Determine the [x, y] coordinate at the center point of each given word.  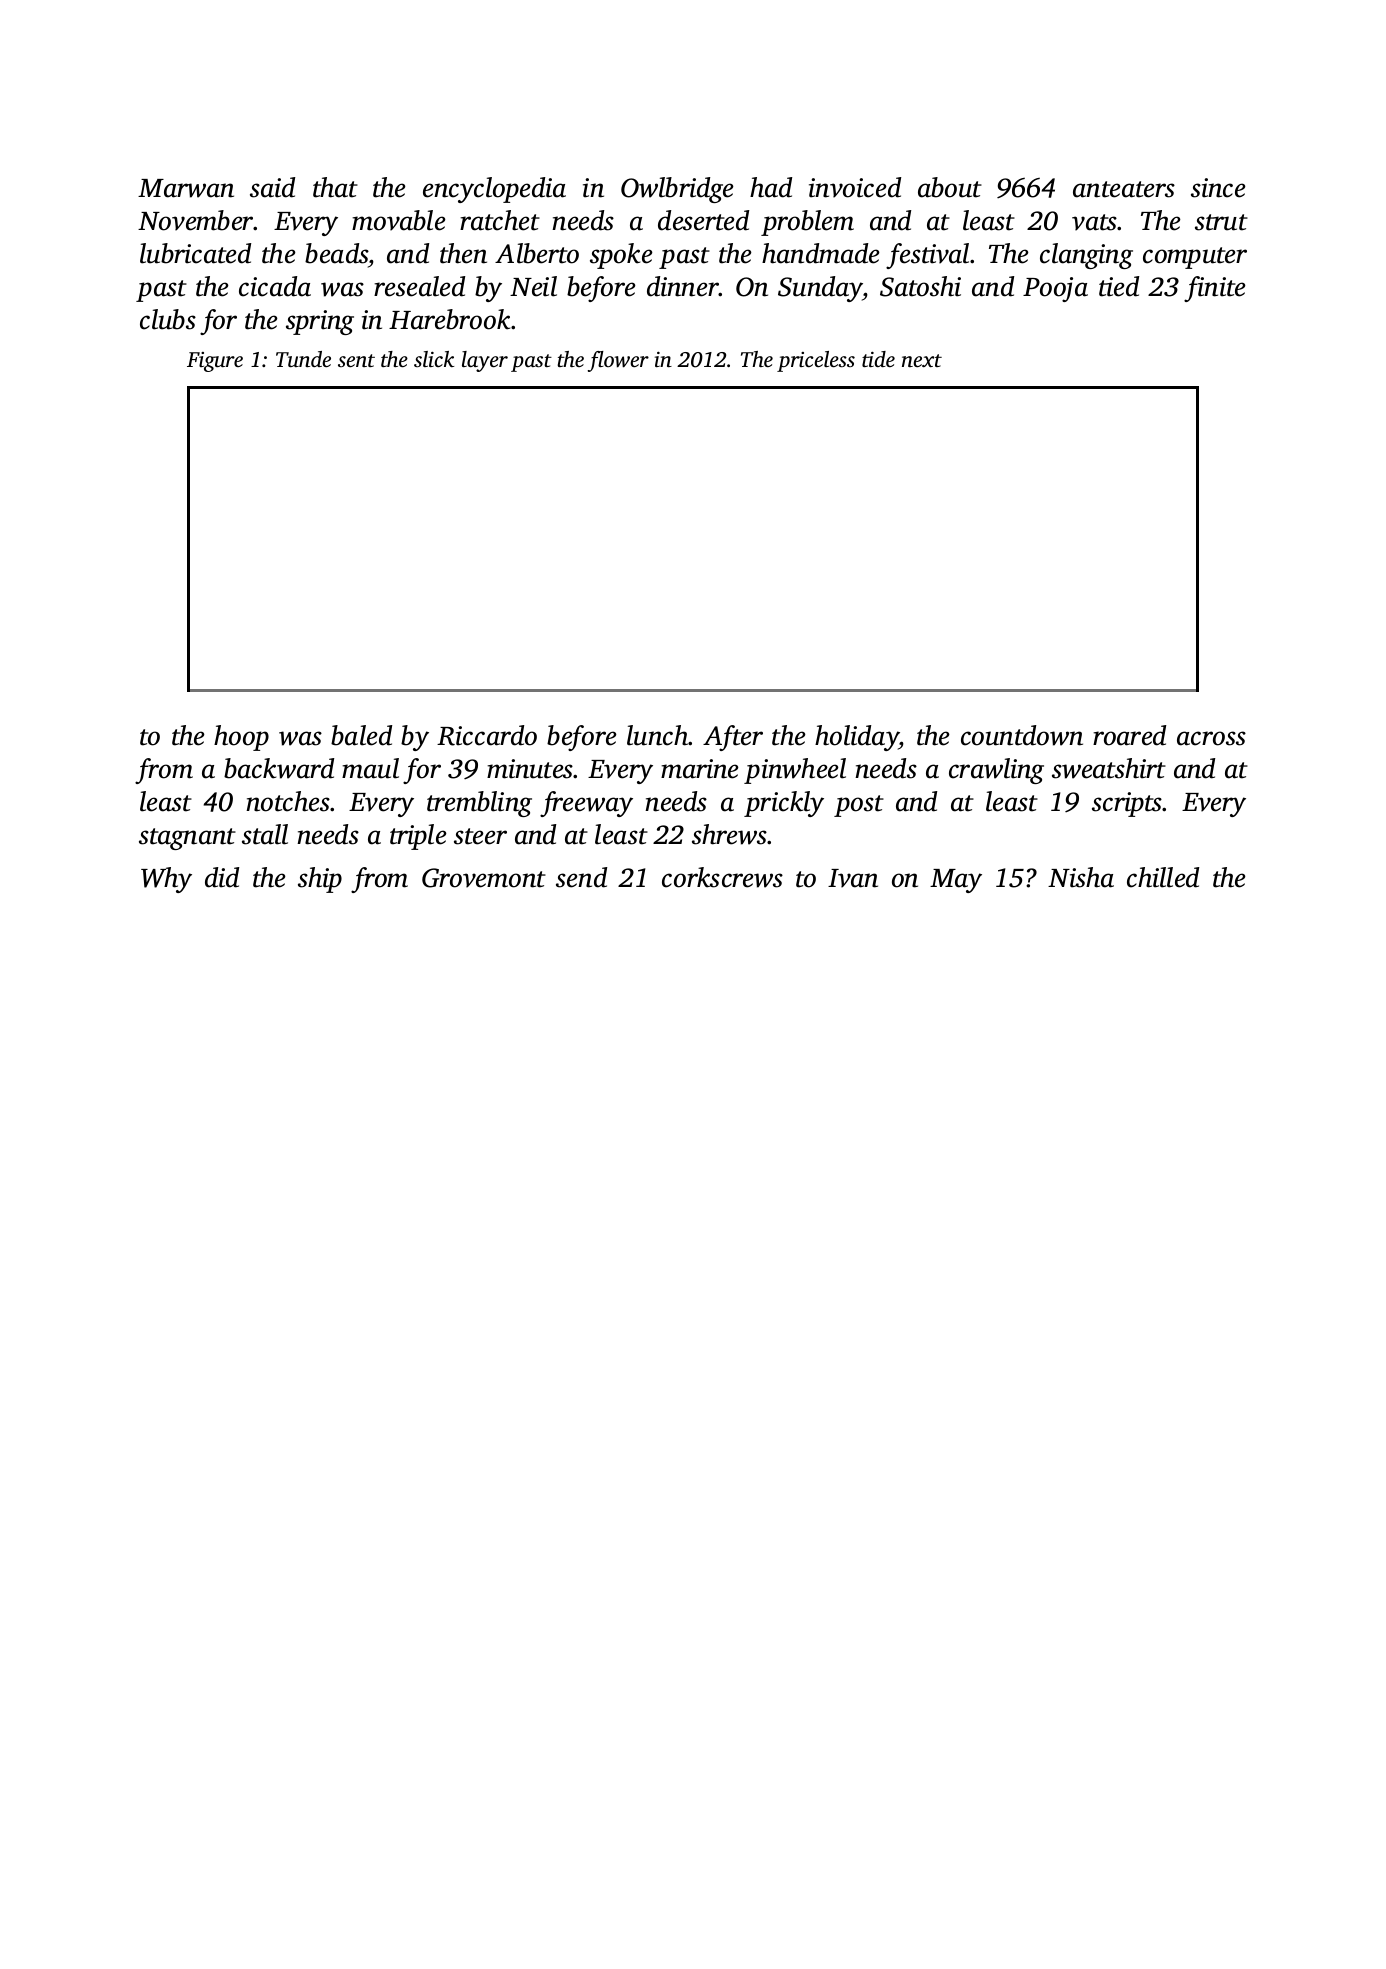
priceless [816, 361]
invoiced [855, 187]
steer [480, 836]
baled [361, 735]
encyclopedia [494, 190]
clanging [1086, 256]
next [922, 360]
